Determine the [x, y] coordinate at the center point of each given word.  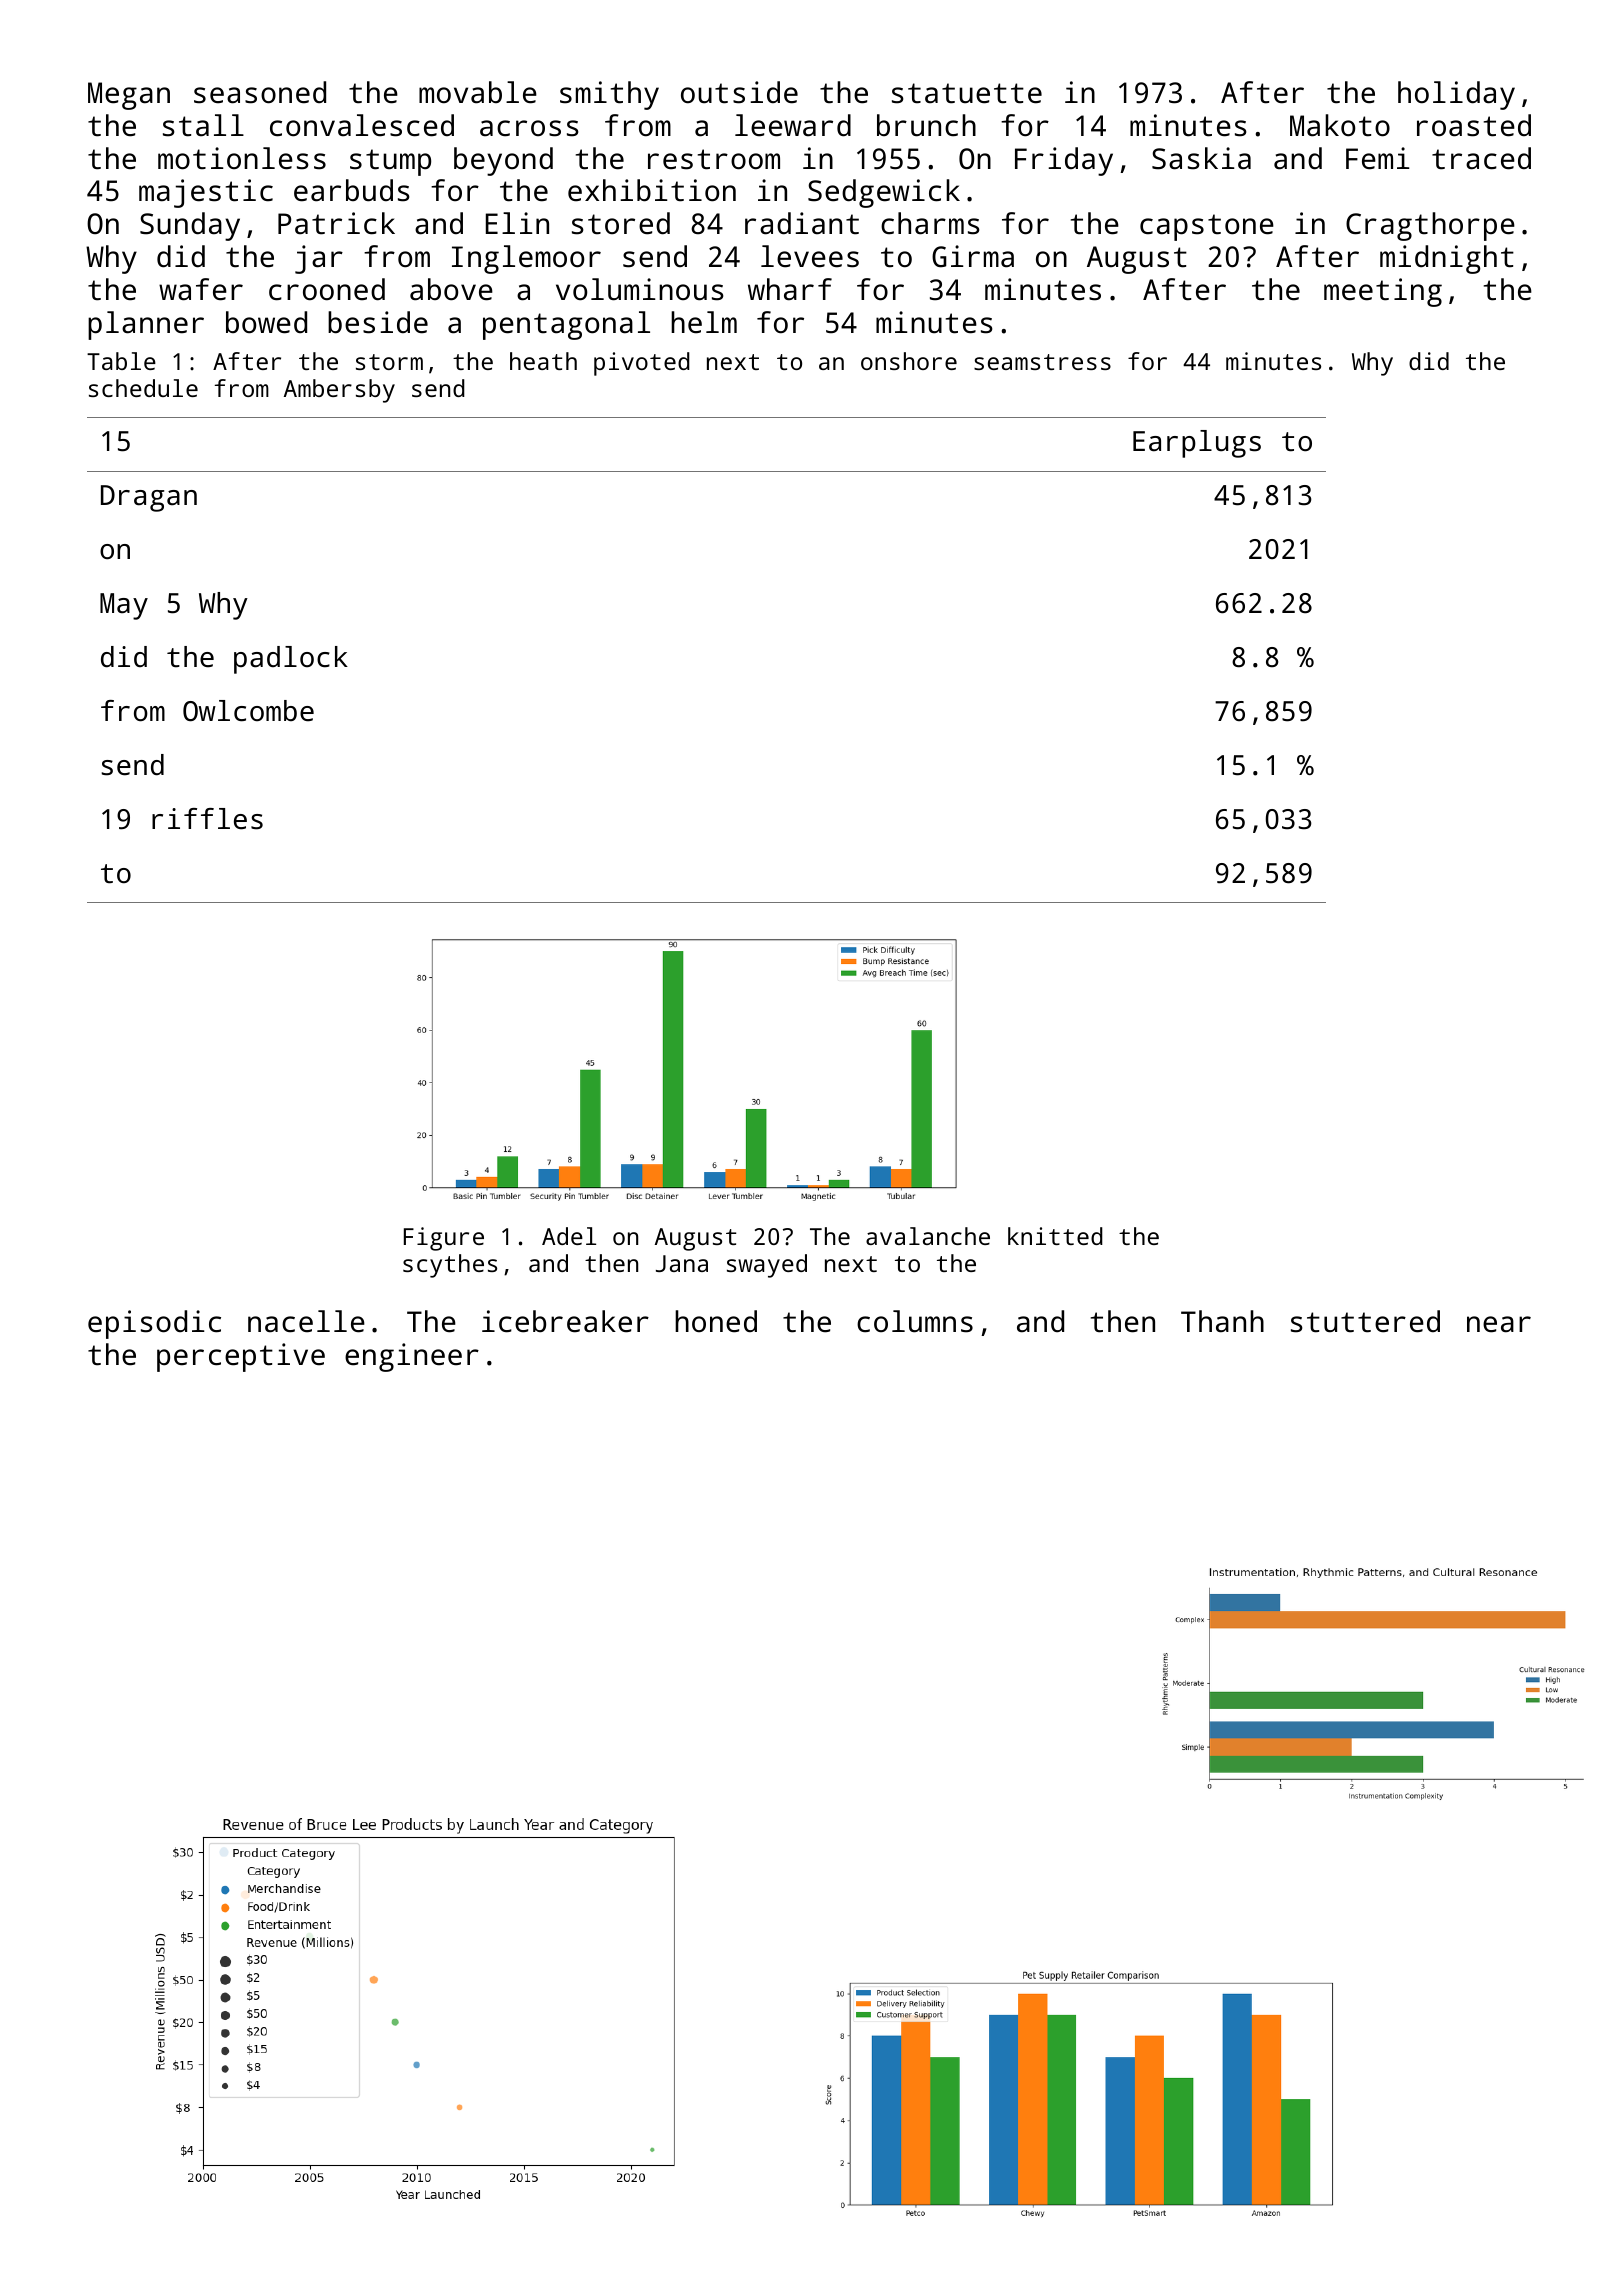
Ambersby [339, 391]
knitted [1055, 1236]
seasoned [260, 92]
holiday [1456, 95]
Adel [569, 1236]
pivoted [642, 364]
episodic [154, 1324]
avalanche [928, 1236]
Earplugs [1197, 444]
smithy [609, 95]
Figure [444, 1239]
